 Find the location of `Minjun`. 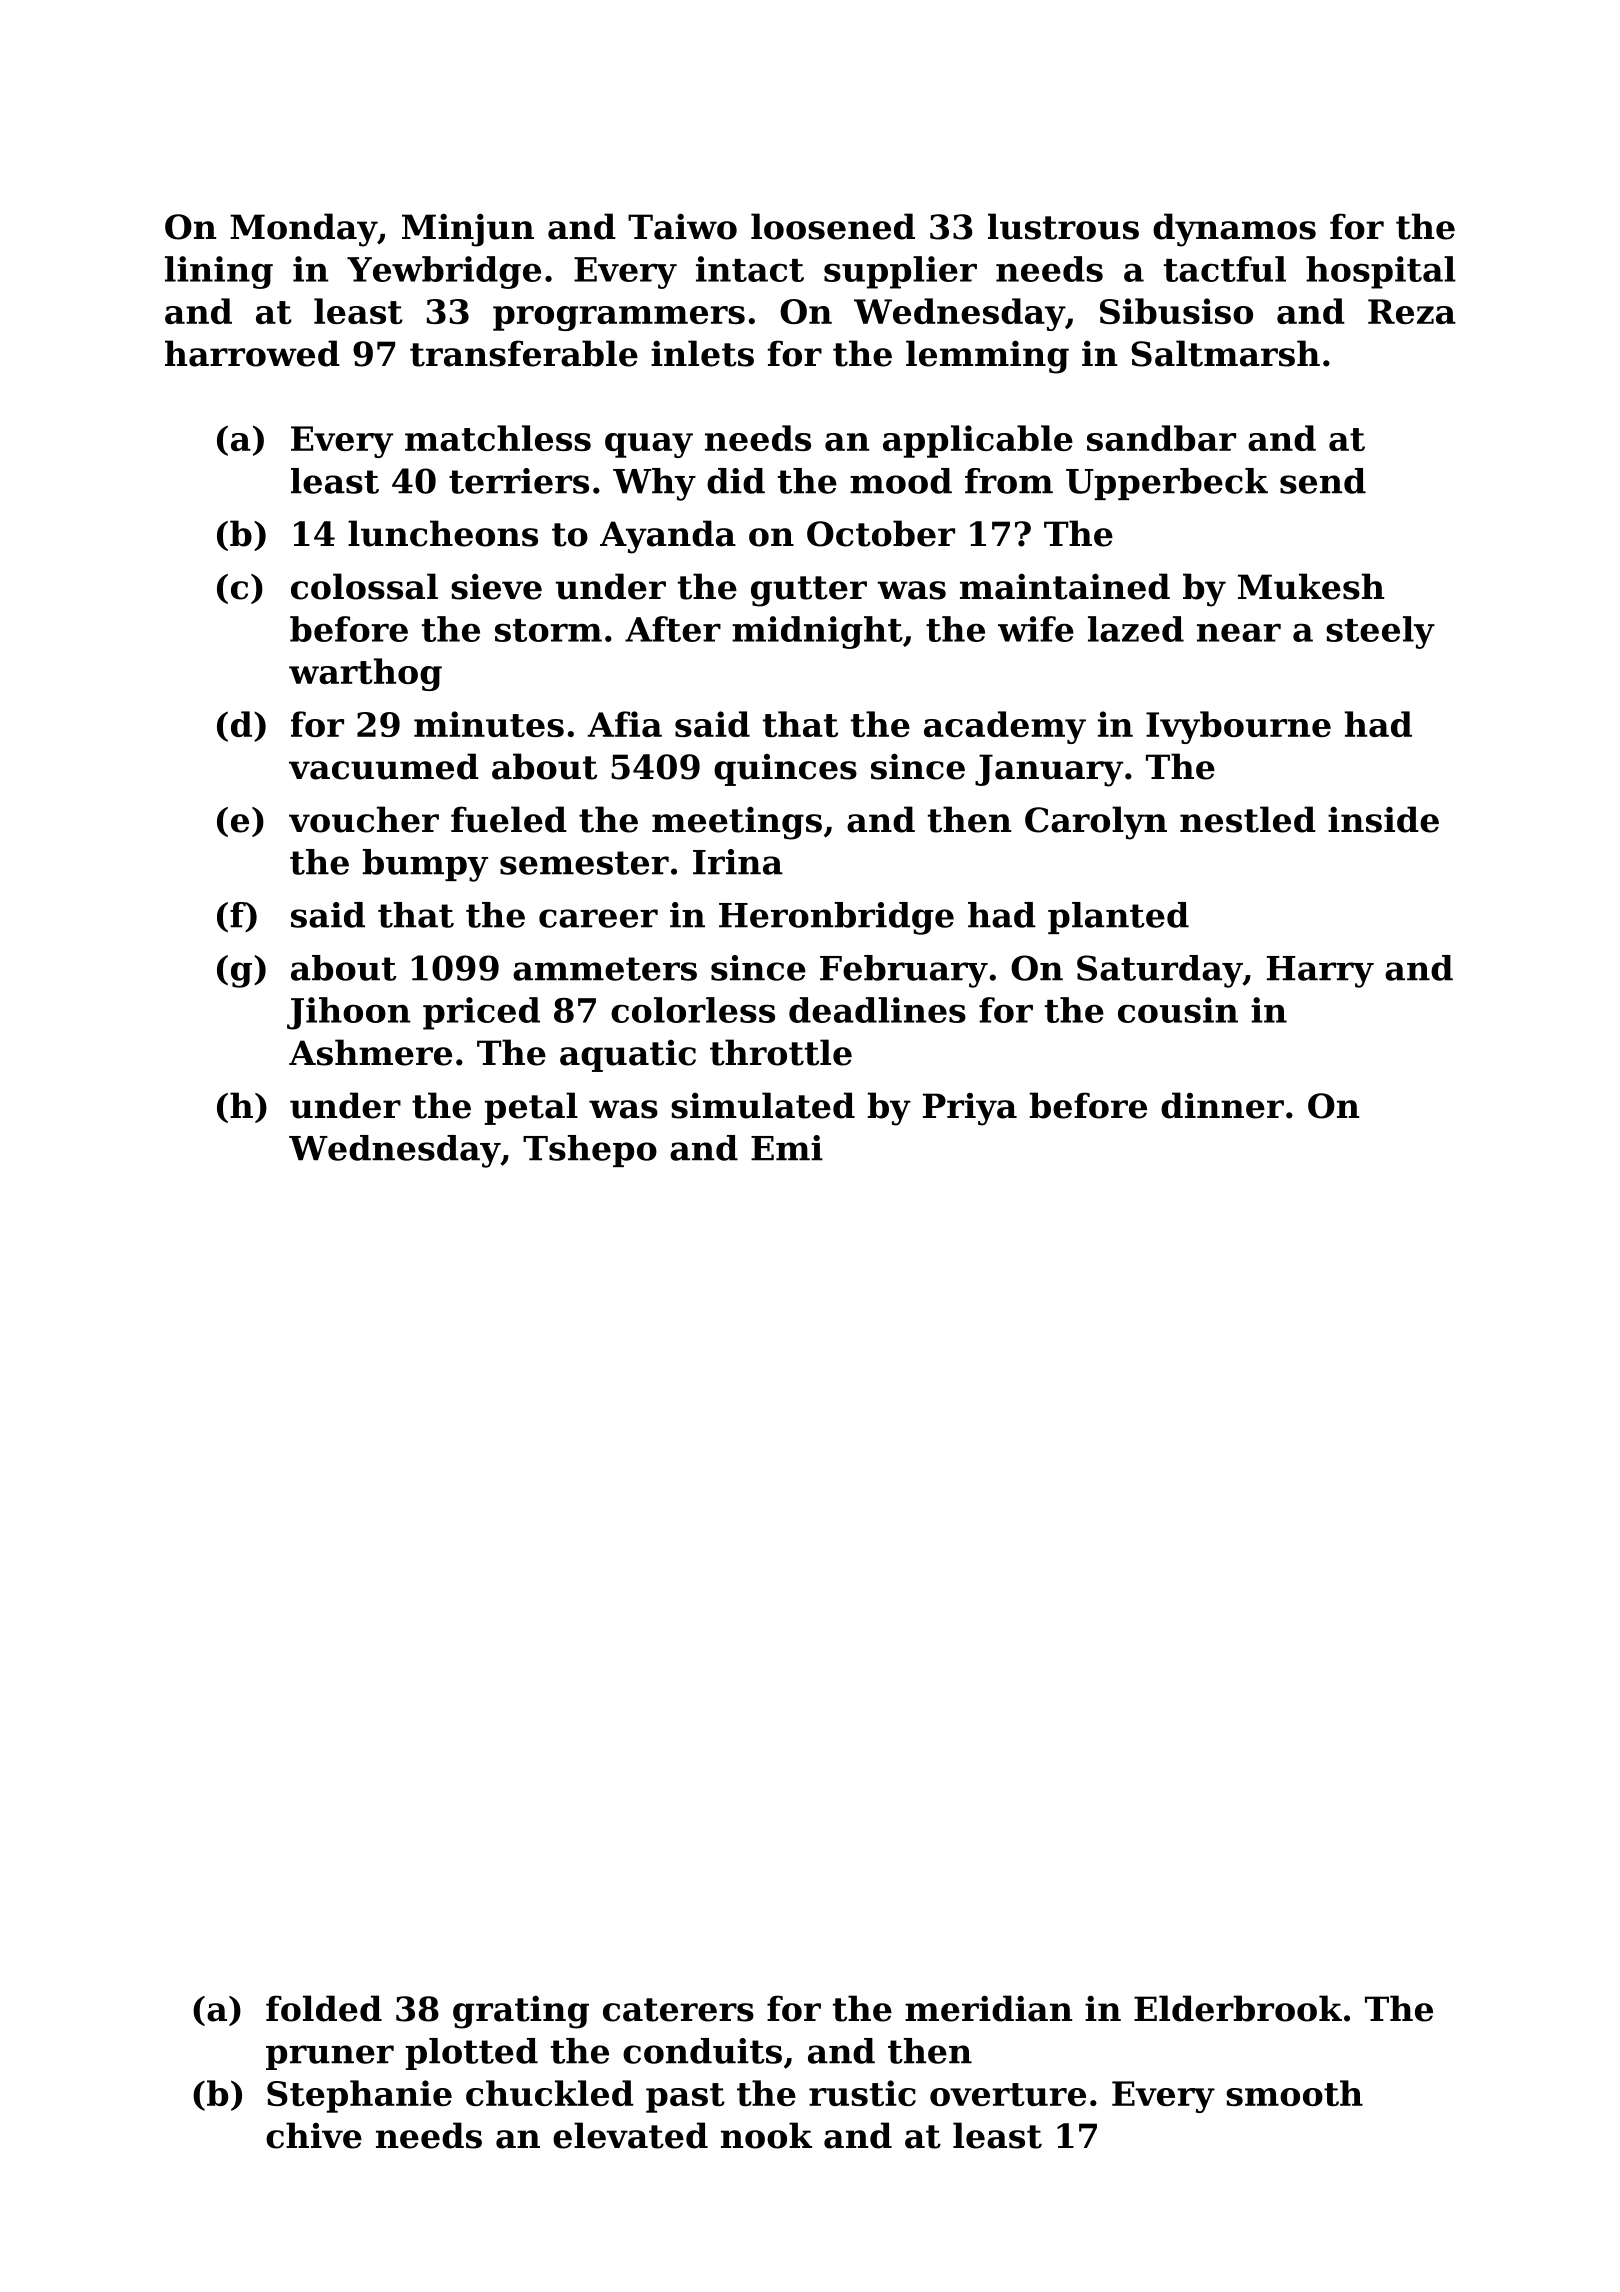

Minjun is located at coordinates (468, 230).
